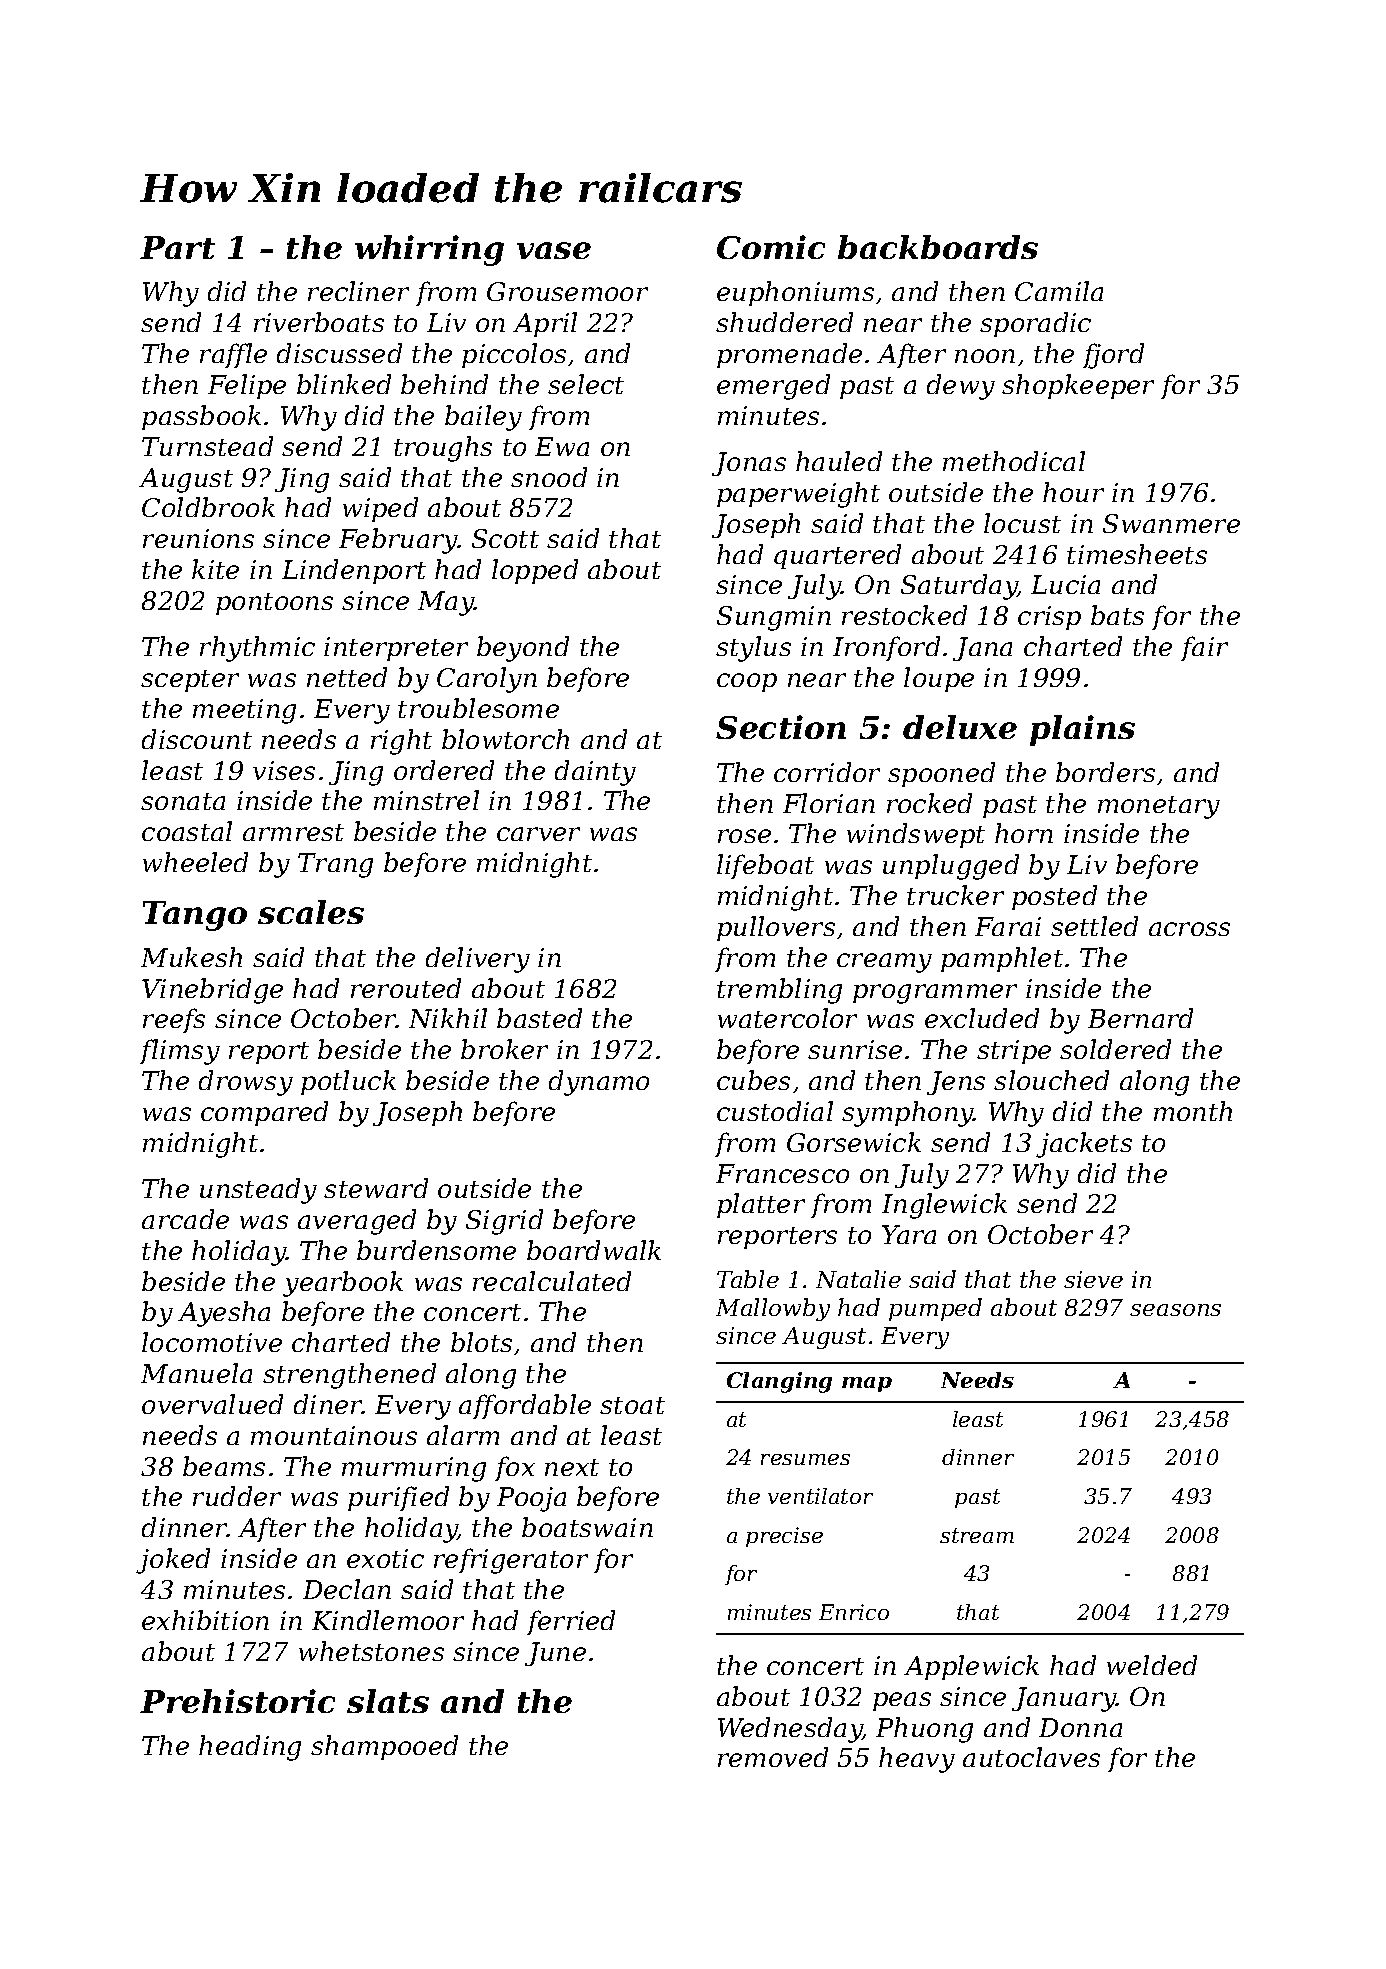 Image resolution: width=1386 pixels, height=1969 pixels. Describe the element at coordinates (549, 477) in the screenshot. I see `snood` at that location.
